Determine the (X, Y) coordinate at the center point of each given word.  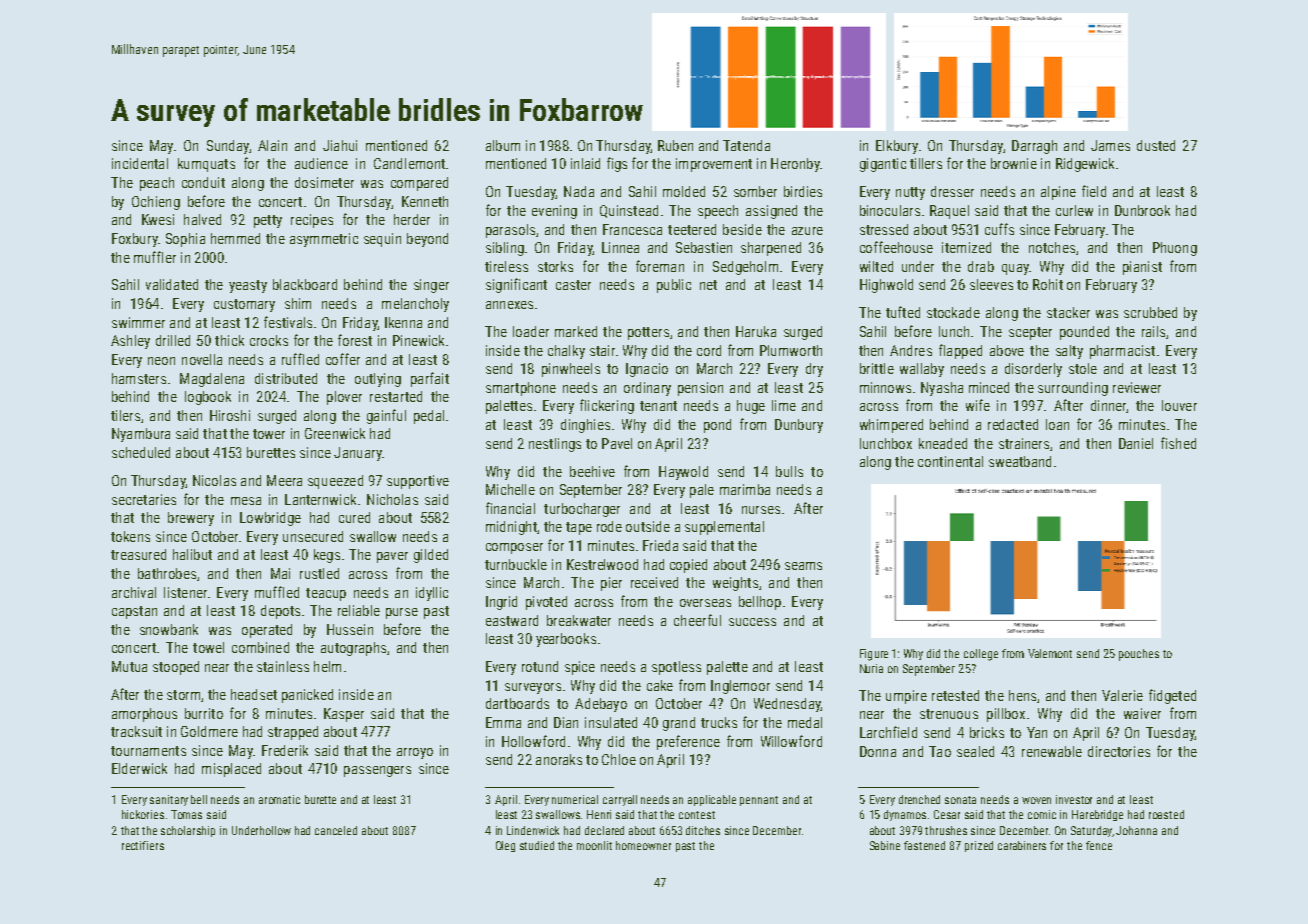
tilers (125, 415)
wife (978, 405)
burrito (204, 713)
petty (268, 221)
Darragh (1034, 147)
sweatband (1020, 461)
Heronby (795, 165)
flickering (607, 406)
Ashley (130, 342)
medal (805, 722)
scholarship (188, 831)
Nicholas (392, 499)
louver (1179, 405)
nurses (761, 510)
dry (814, 370)
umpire (906, 697)
